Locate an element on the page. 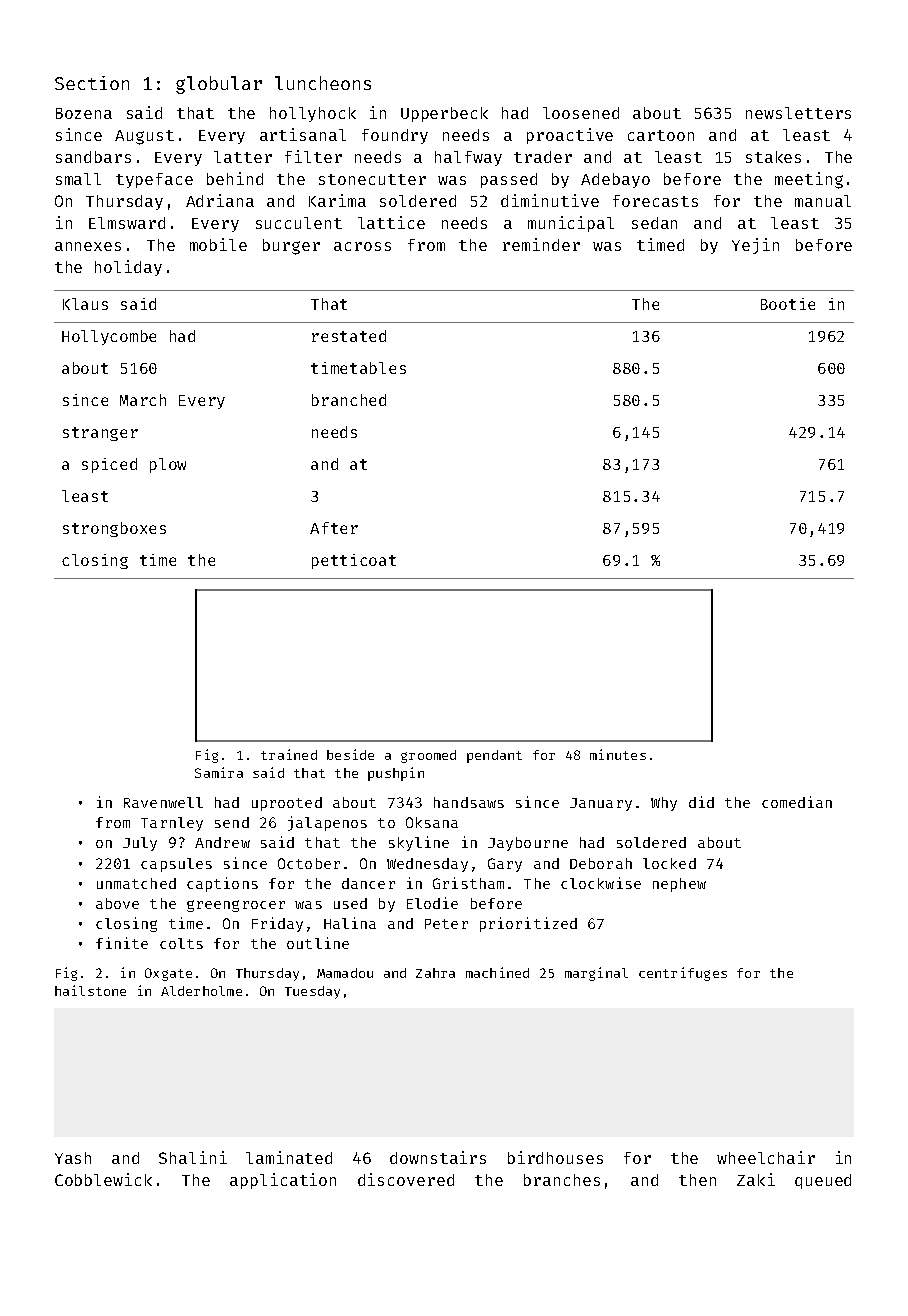  branched is located at coordinates (349, 400).
